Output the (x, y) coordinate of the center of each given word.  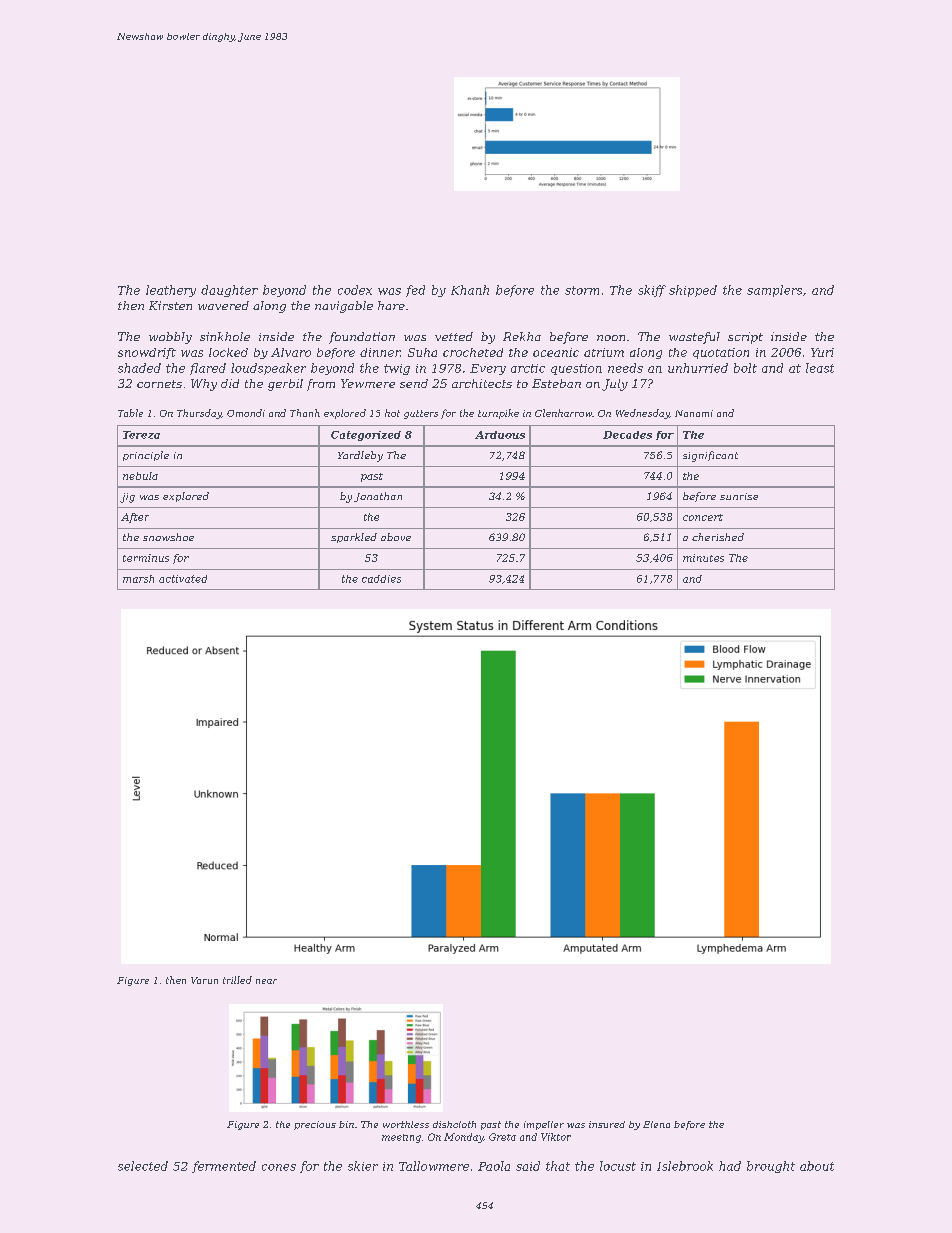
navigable (344, 307)
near (266, 981)
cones (279, 1167)
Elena (656, 1124)
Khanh (470, 290)
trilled (237, 980)
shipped (693, 291)
